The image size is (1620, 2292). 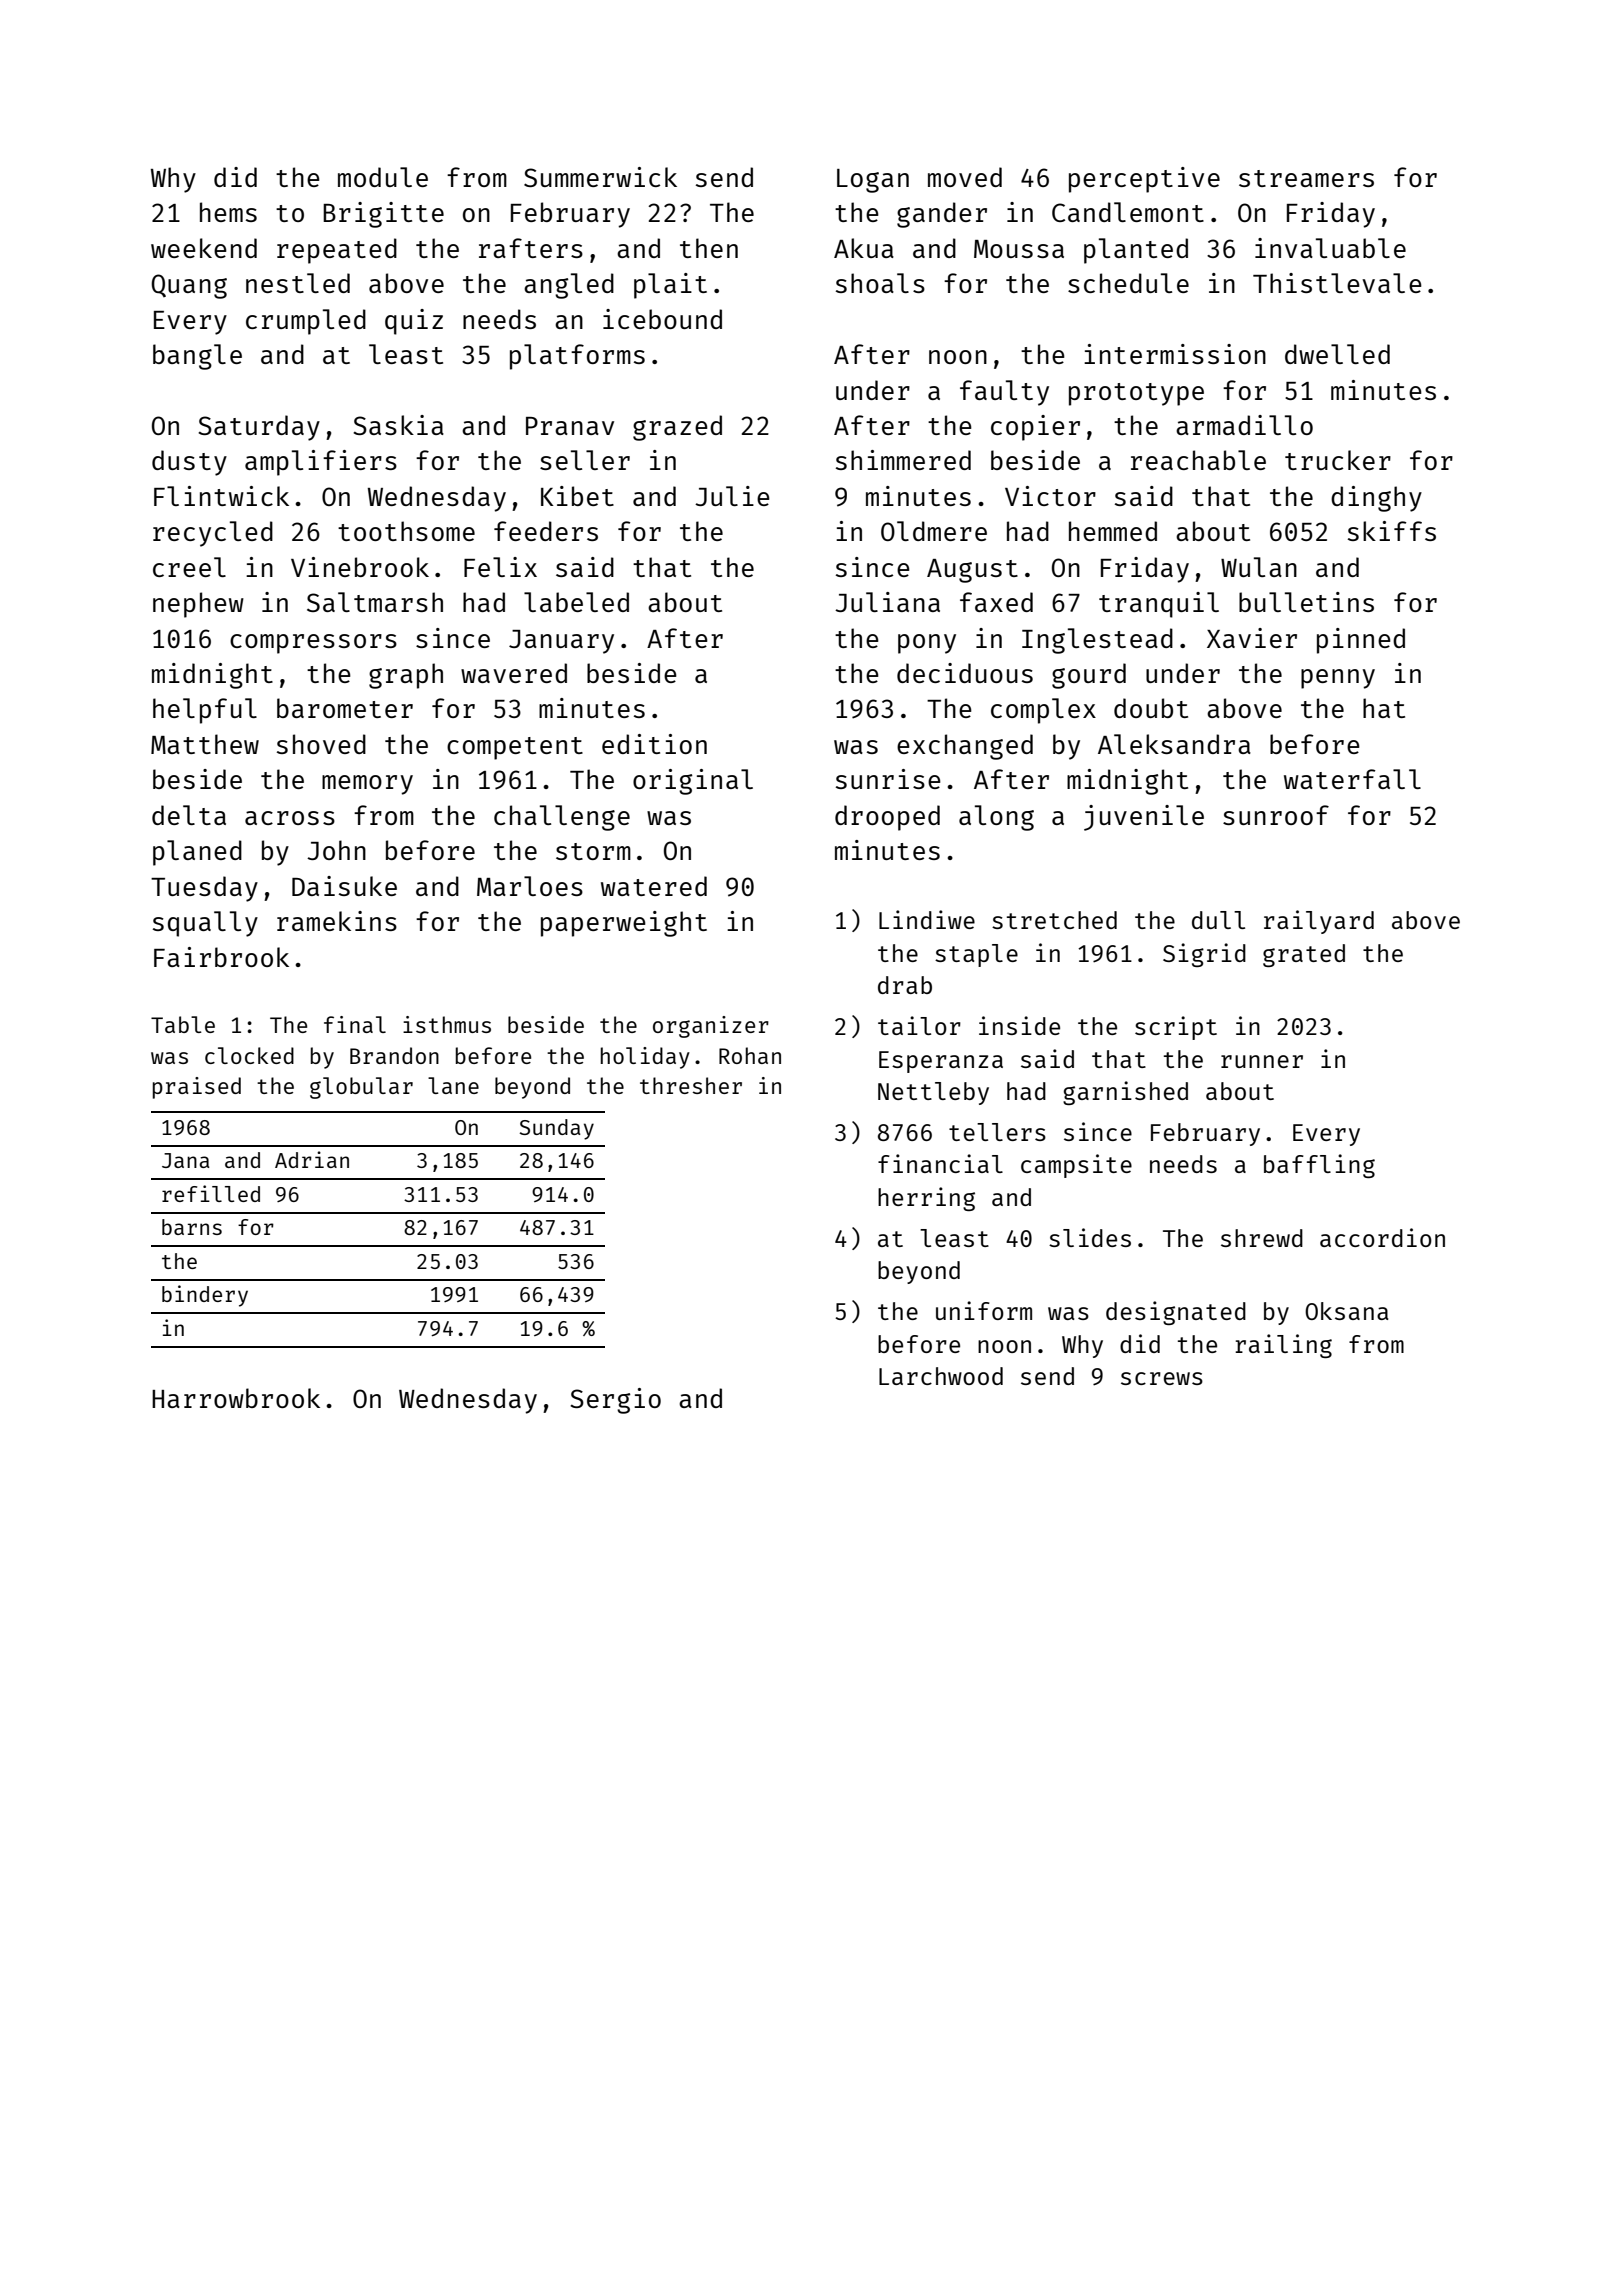 I want to click on Larchwood, so click(x=941, y=1376).
